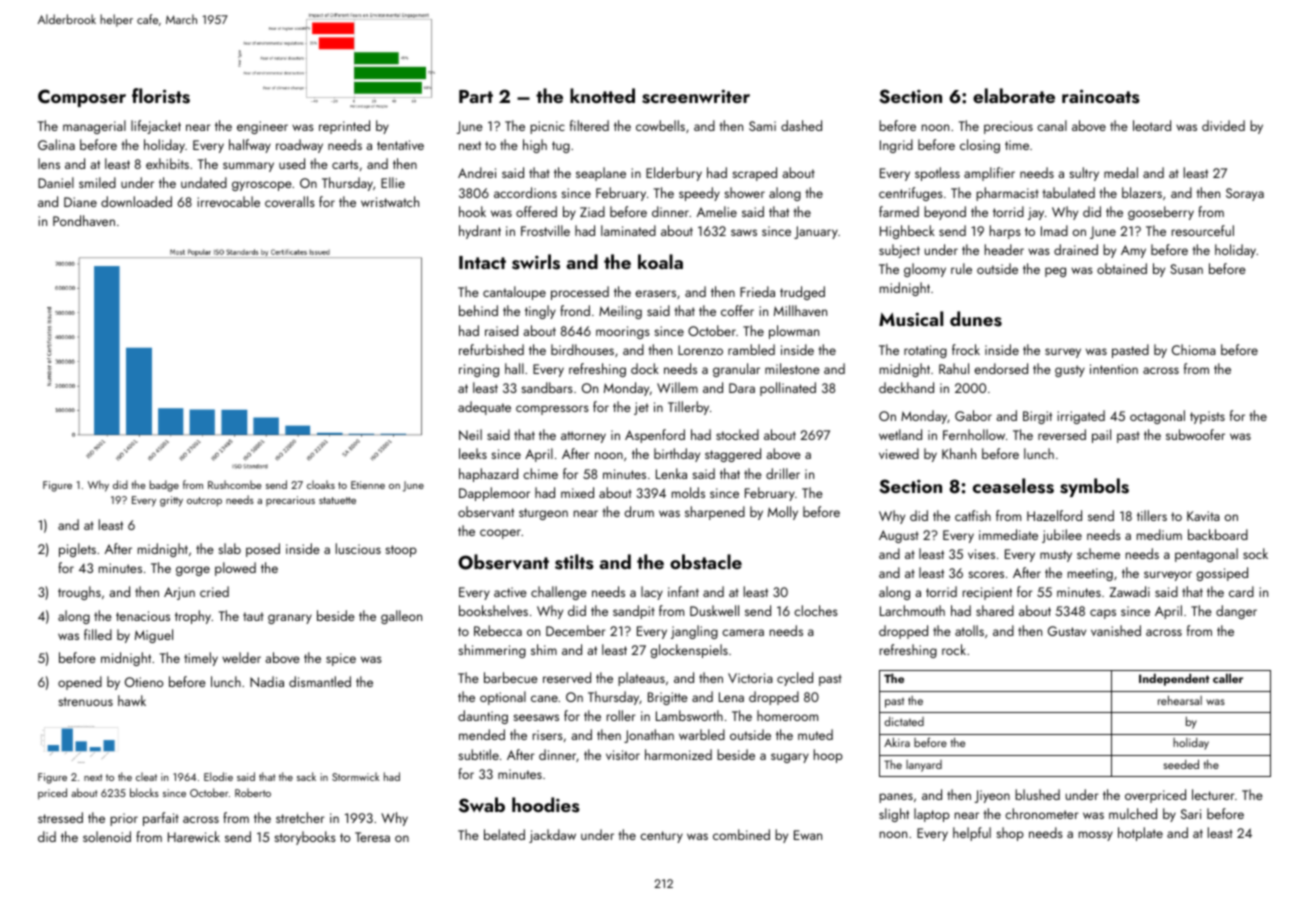  Describe the element at coordinates (545, 230) in the page. I see `Frostville` at that location.
